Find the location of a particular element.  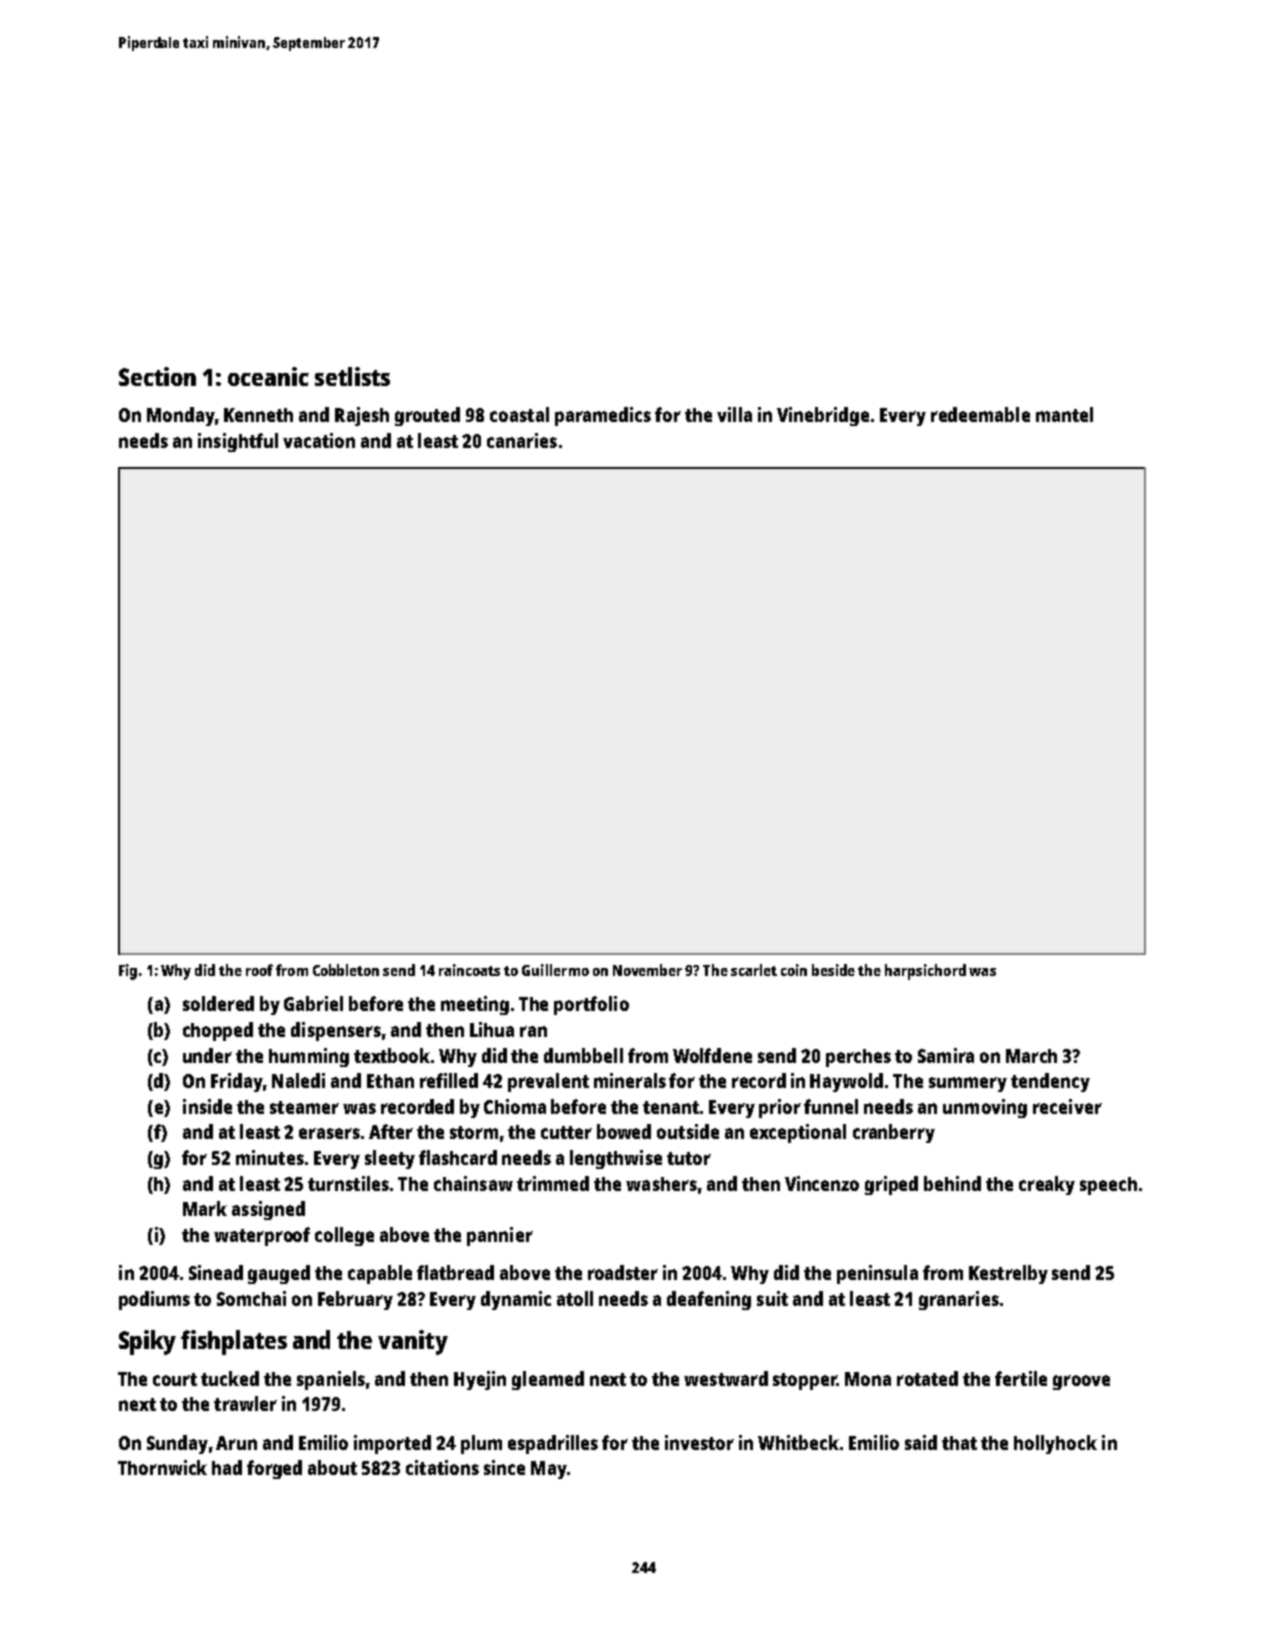

Vinebridge is located at coordinates (823, 416).
